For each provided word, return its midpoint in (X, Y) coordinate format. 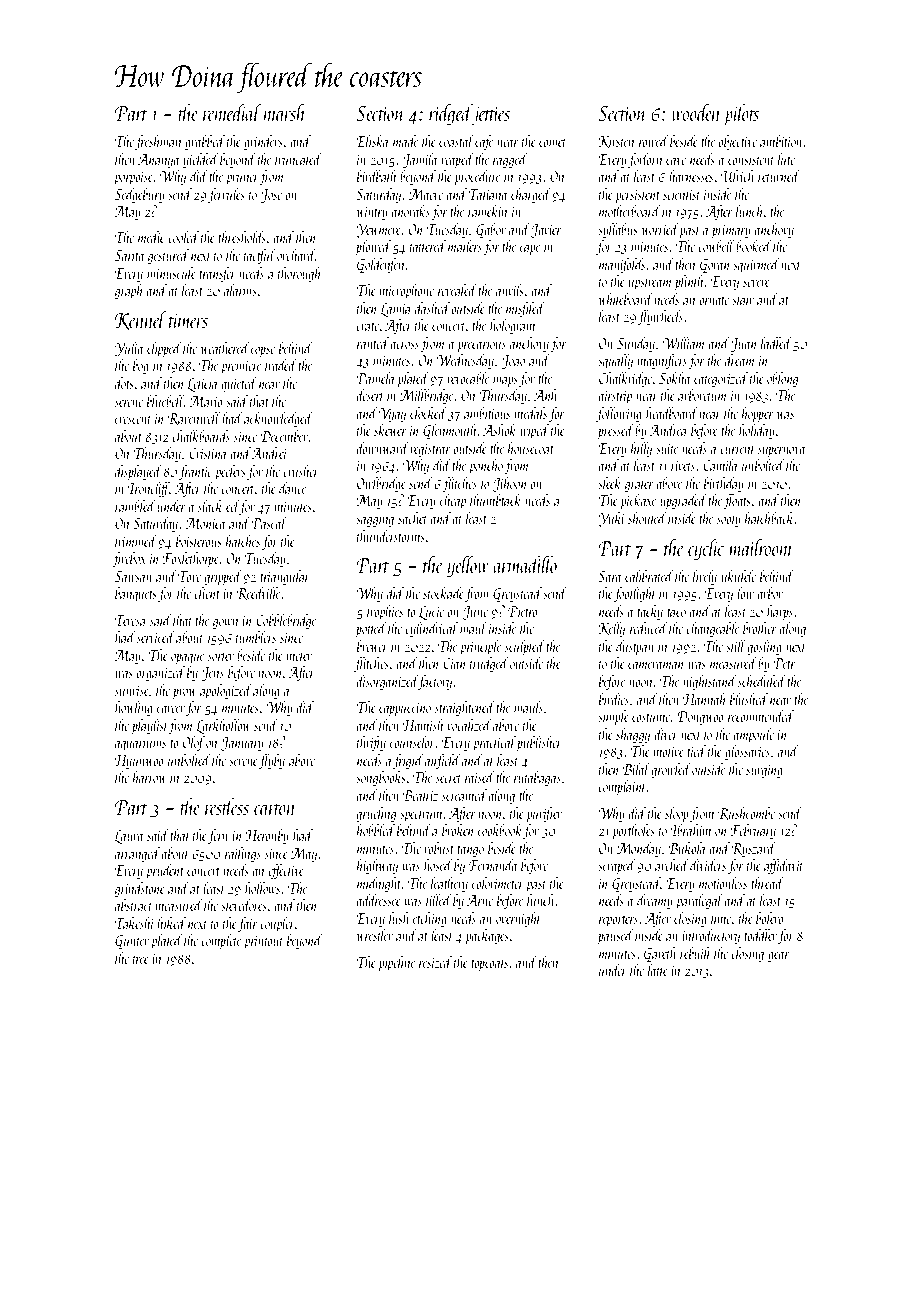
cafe (484, 142)
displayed (138, 472)
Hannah (704, 699)
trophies (385, 612)
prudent (165, 871)
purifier (544, 814)
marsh (285, 112)
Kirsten (616, 142)
